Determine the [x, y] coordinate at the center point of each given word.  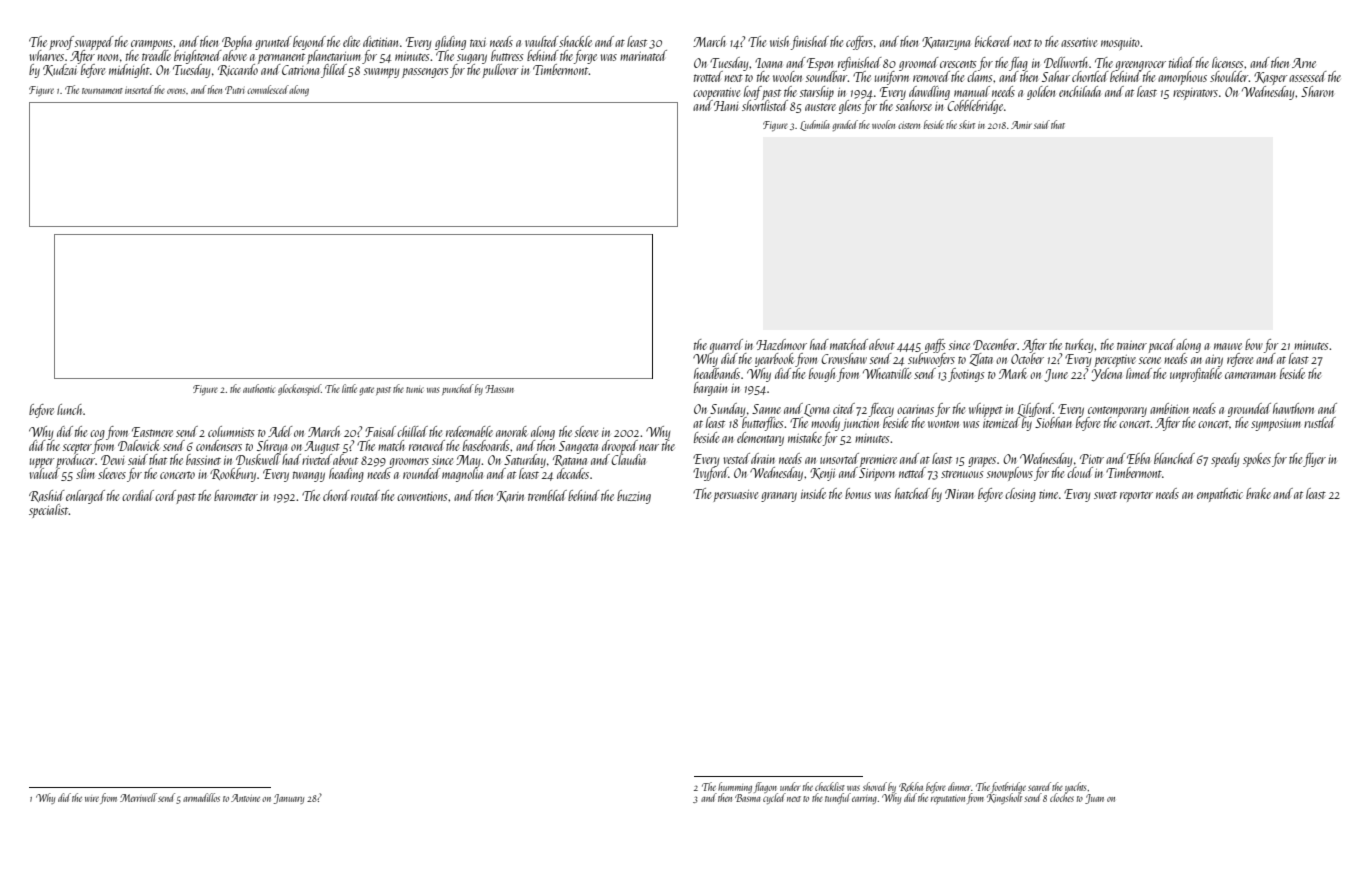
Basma [748, 798]
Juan [1094, 799]
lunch [69, 409]
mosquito [1120, 44]
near [649, 447]
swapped [94, 43]
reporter [1136, 497]
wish [779, 41]
